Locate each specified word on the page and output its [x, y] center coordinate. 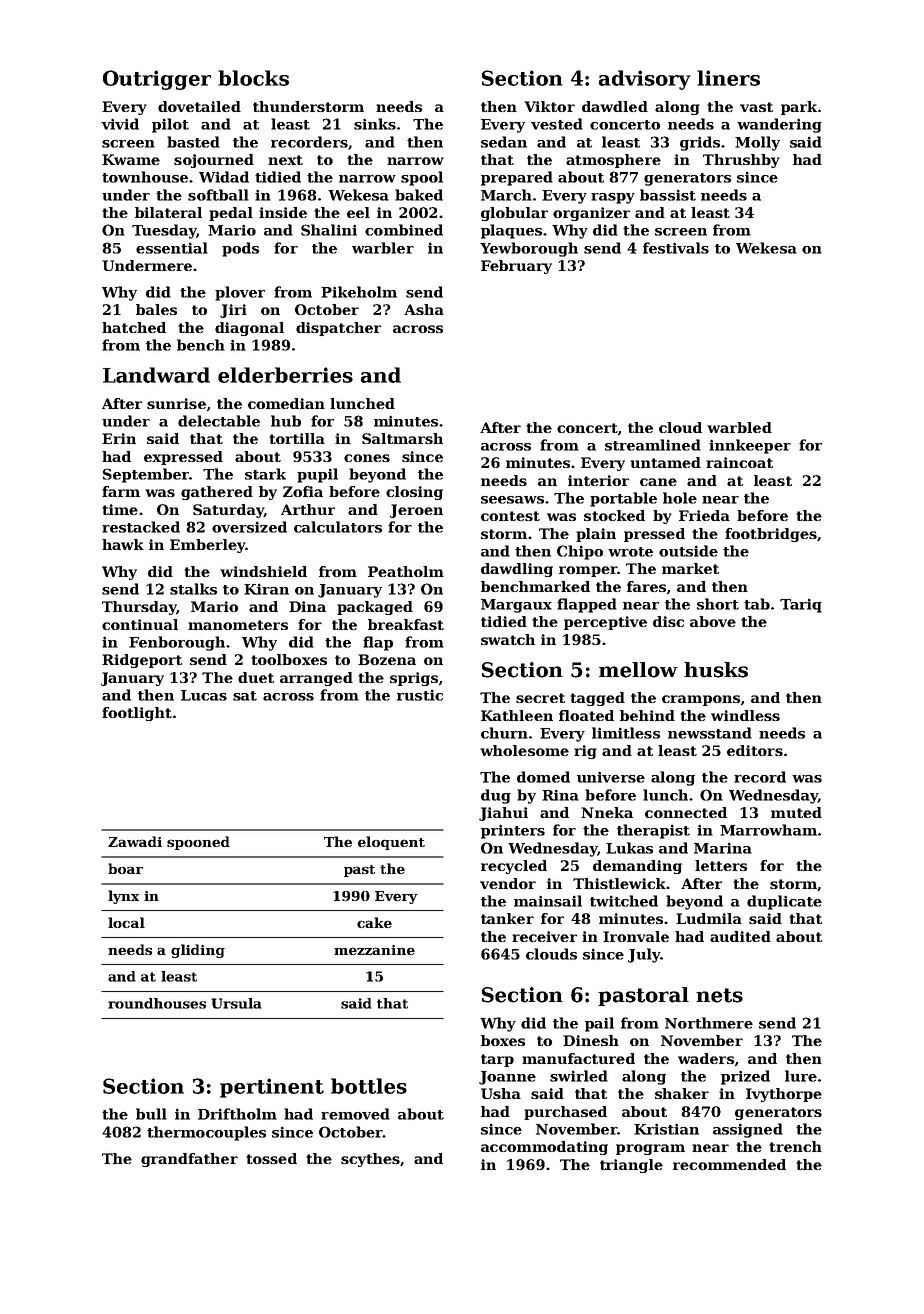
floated [586, 715]
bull [151, 1114]
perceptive [605, 623]
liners [728, 78]
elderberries [285, 375]
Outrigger [157, 80]
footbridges [771, 535]
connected [686, 812]
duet [256, 677]
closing [414, 493]
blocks [253, 78]
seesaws [512, 500]
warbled [739, 427]
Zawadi [135, 841]
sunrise [176, 403]
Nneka [607, 812]
